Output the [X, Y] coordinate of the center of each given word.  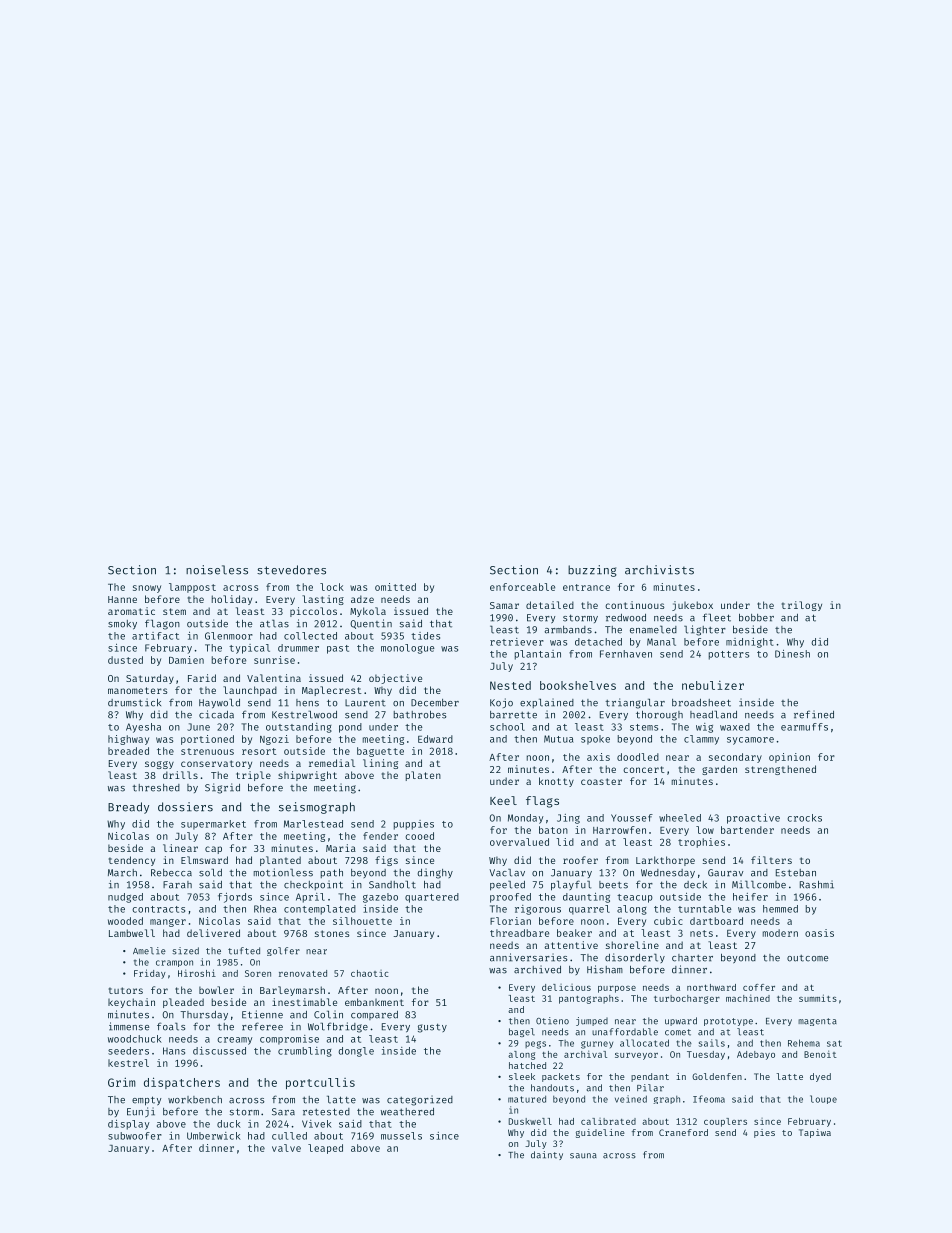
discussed [219, 1051]
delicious [566, 987]
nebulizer [713, 685]
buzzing [592, 571]
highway [128, 740]
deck [695, 885]
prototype [728, 1022]
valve [286, 1148]
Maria [341, 848]
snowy [147, 589]
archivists [659, 570]
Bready [128, 808]
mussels [401, 1136]
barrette [513, 715]
